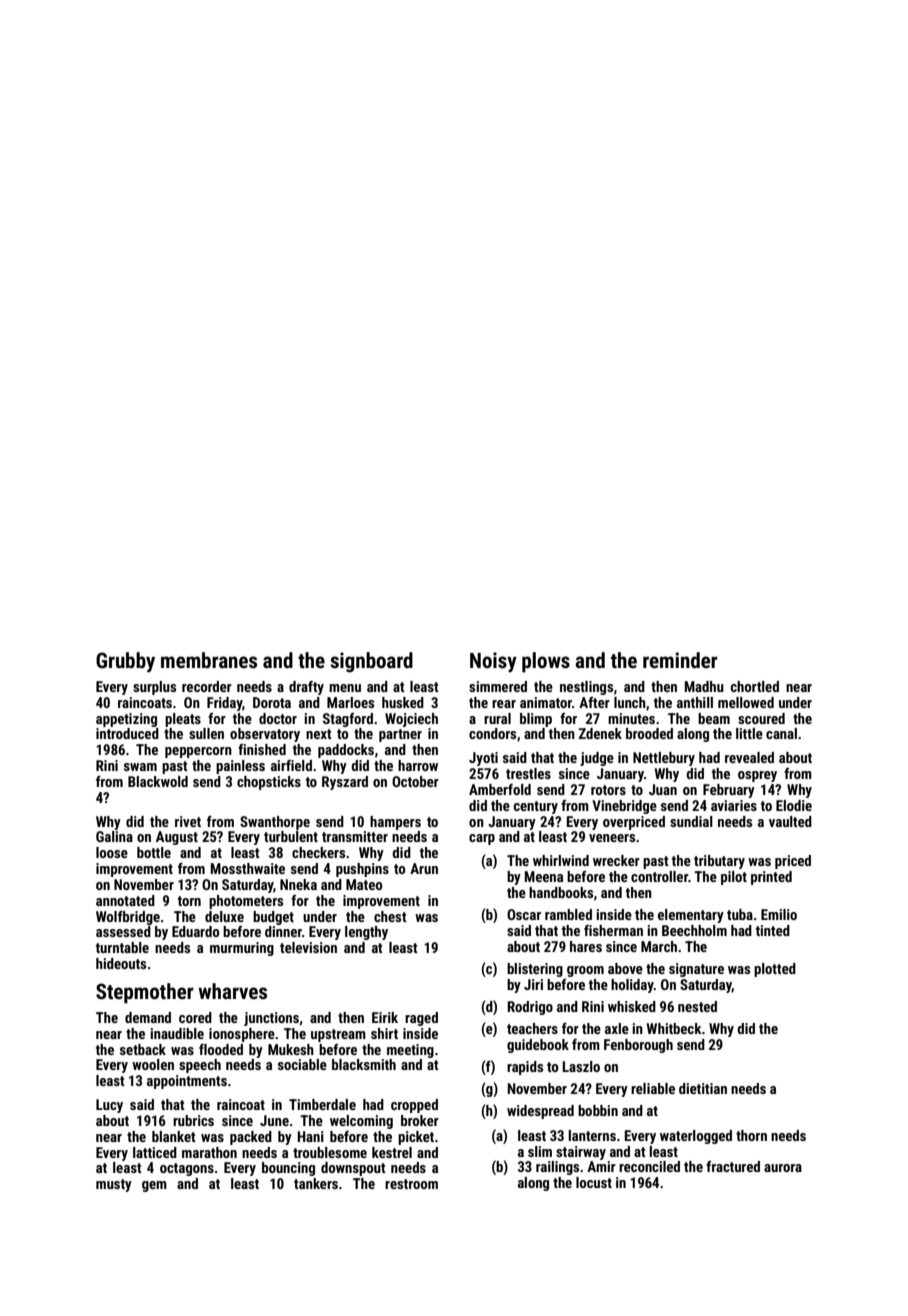 The image size is (908, 1316). I want to click on budget, so click(273, 918).
